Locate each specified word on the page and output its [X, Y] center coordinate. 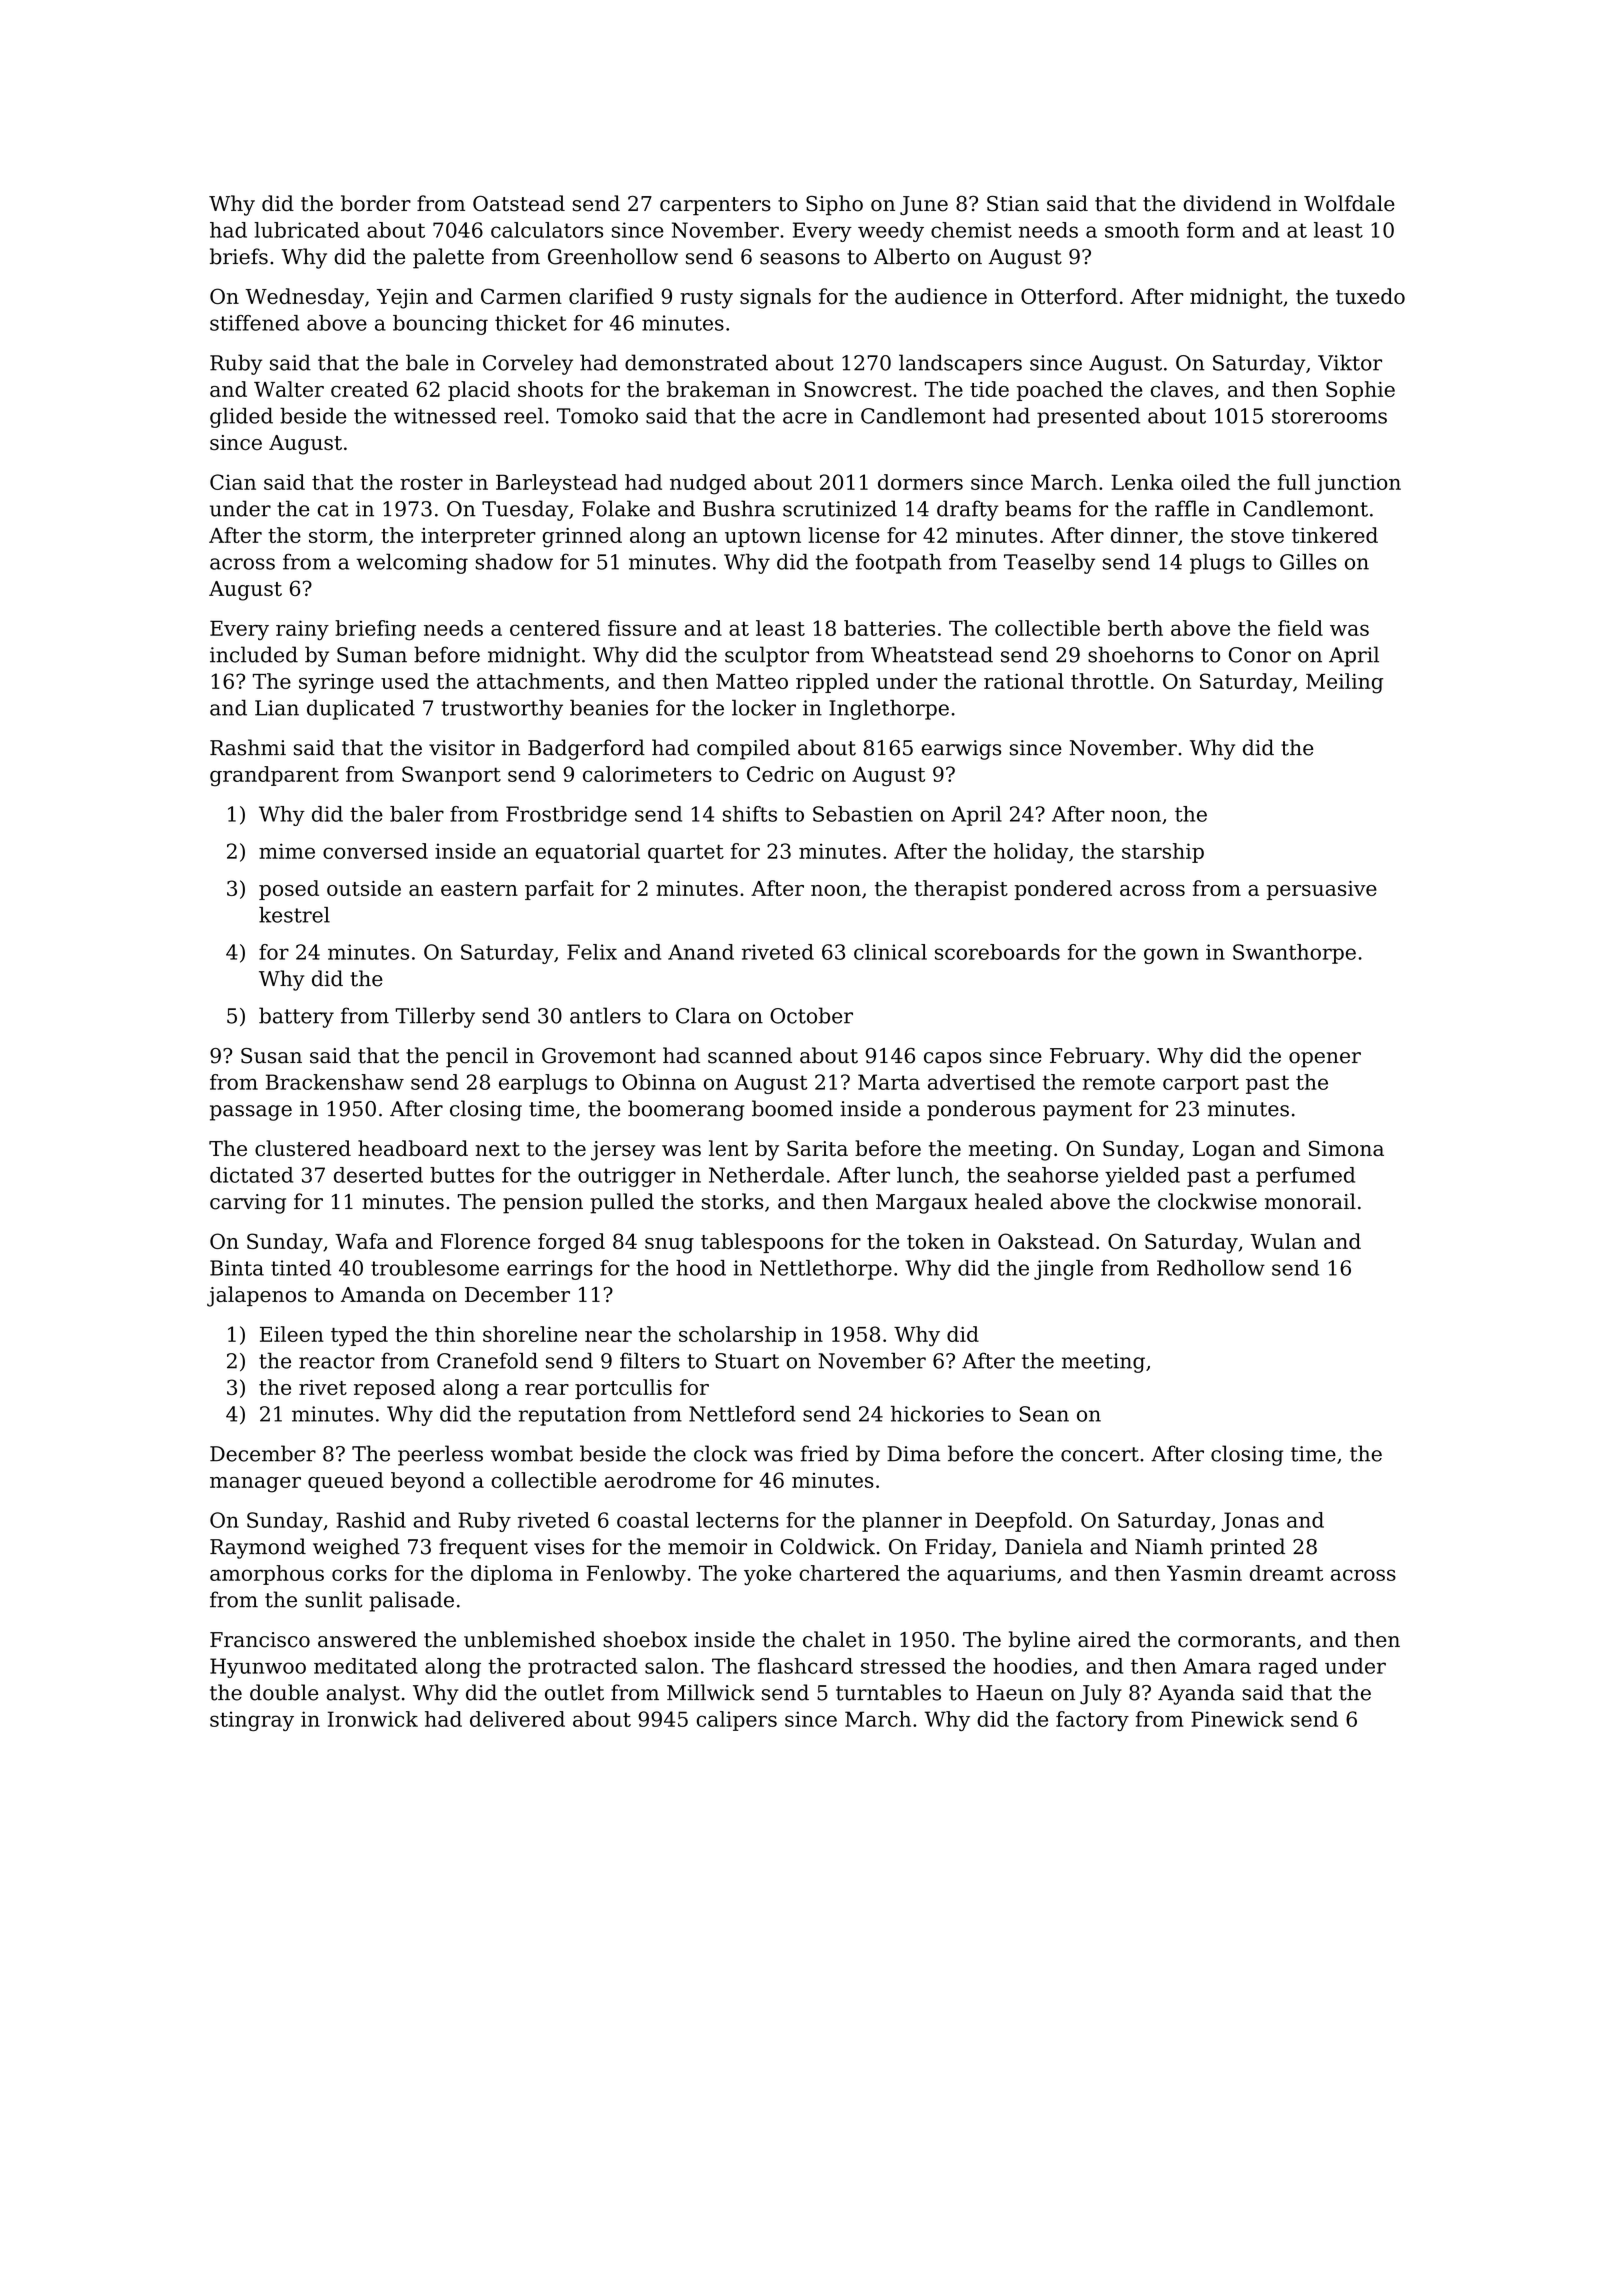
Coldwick [828, 1546]
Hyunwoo [258, 1668]
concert [1100, 1454]
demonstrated [696, 362]
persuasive [1322, 890]
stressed [903, 1666]
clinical [890, 952]
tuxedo [1370, 296]
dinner [1144, 535]
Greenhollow [613, 256]
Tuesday [525, 510]
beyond [428, 1482]
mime [287, 851]
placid [479, 391]
